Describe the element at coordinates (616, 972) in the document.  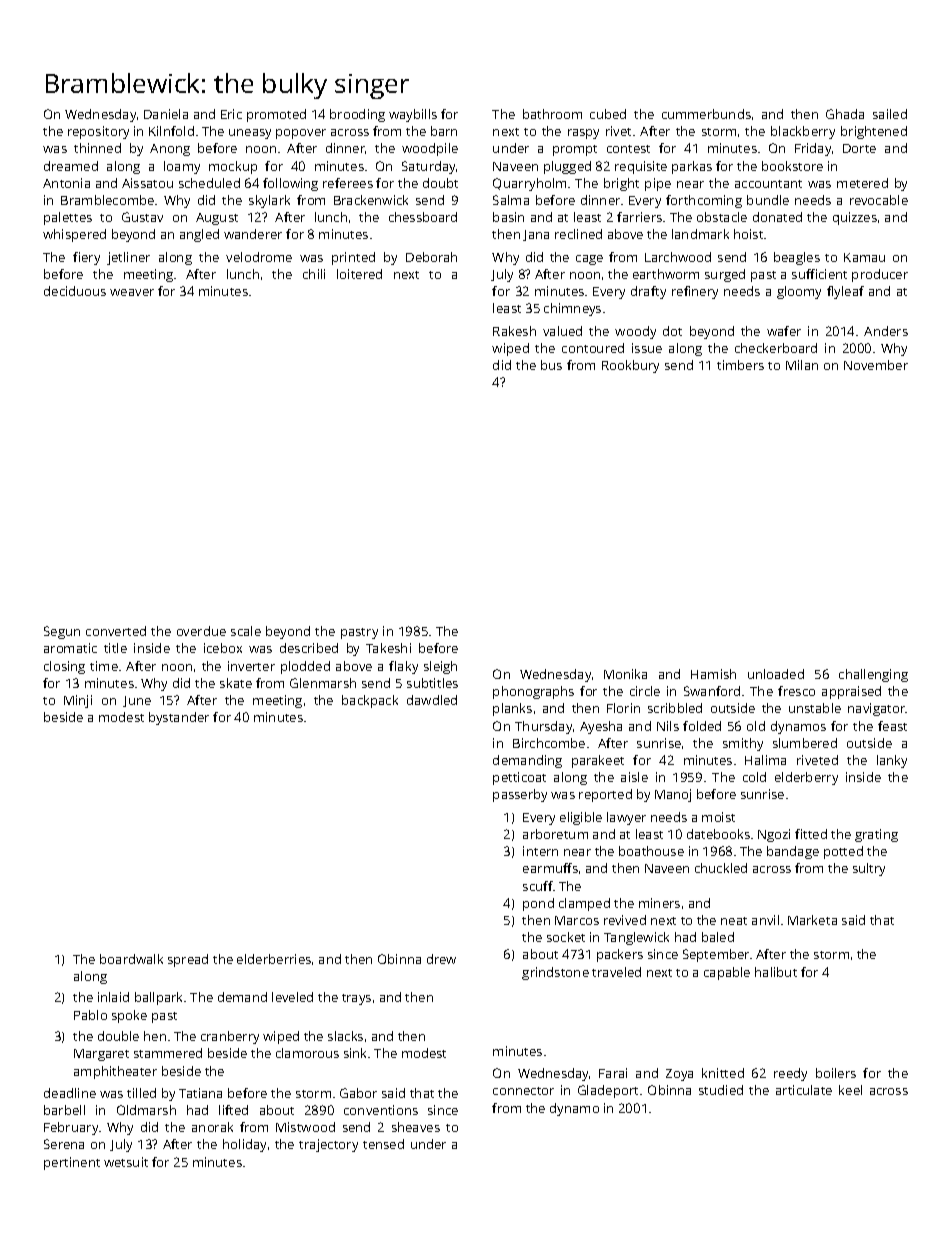
I see `traveled` at that location.
